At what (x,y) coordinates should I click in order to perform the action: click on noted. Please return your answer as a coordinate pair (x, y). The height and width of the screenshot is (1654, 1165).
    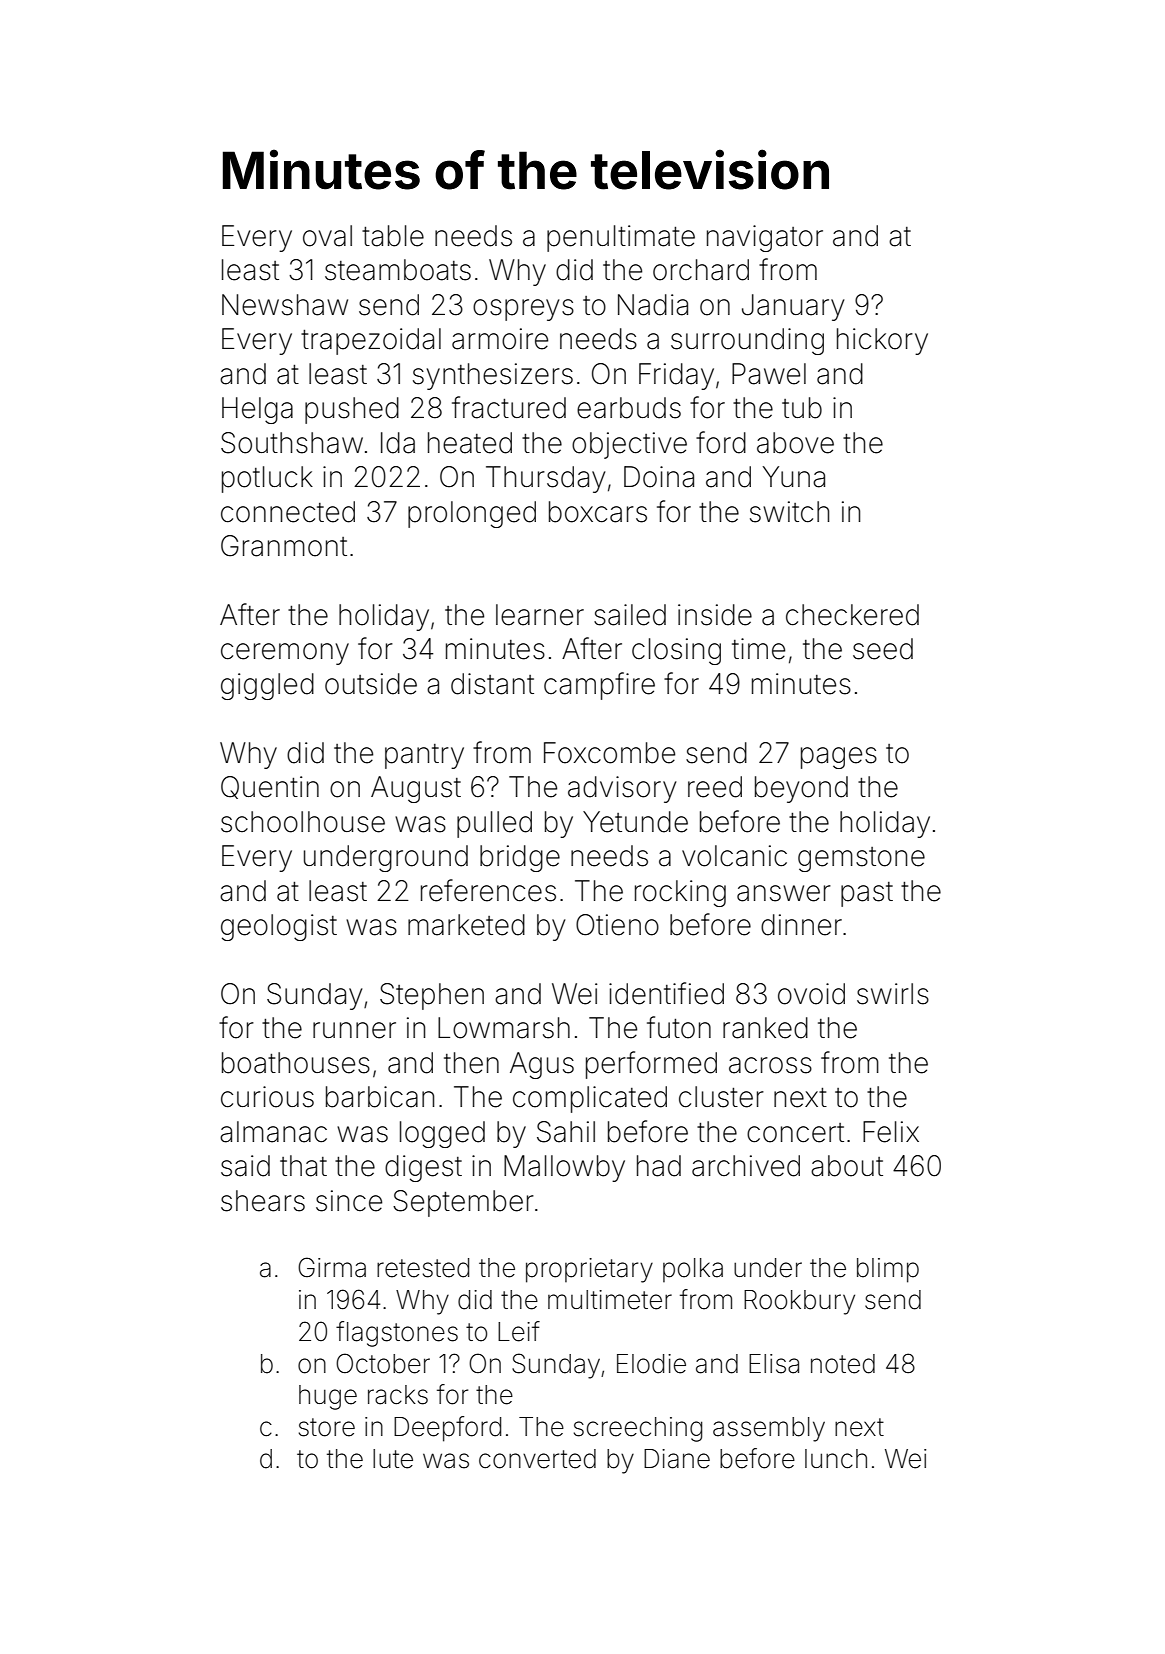
    Looking at the image, I should click on (843, 1364).
